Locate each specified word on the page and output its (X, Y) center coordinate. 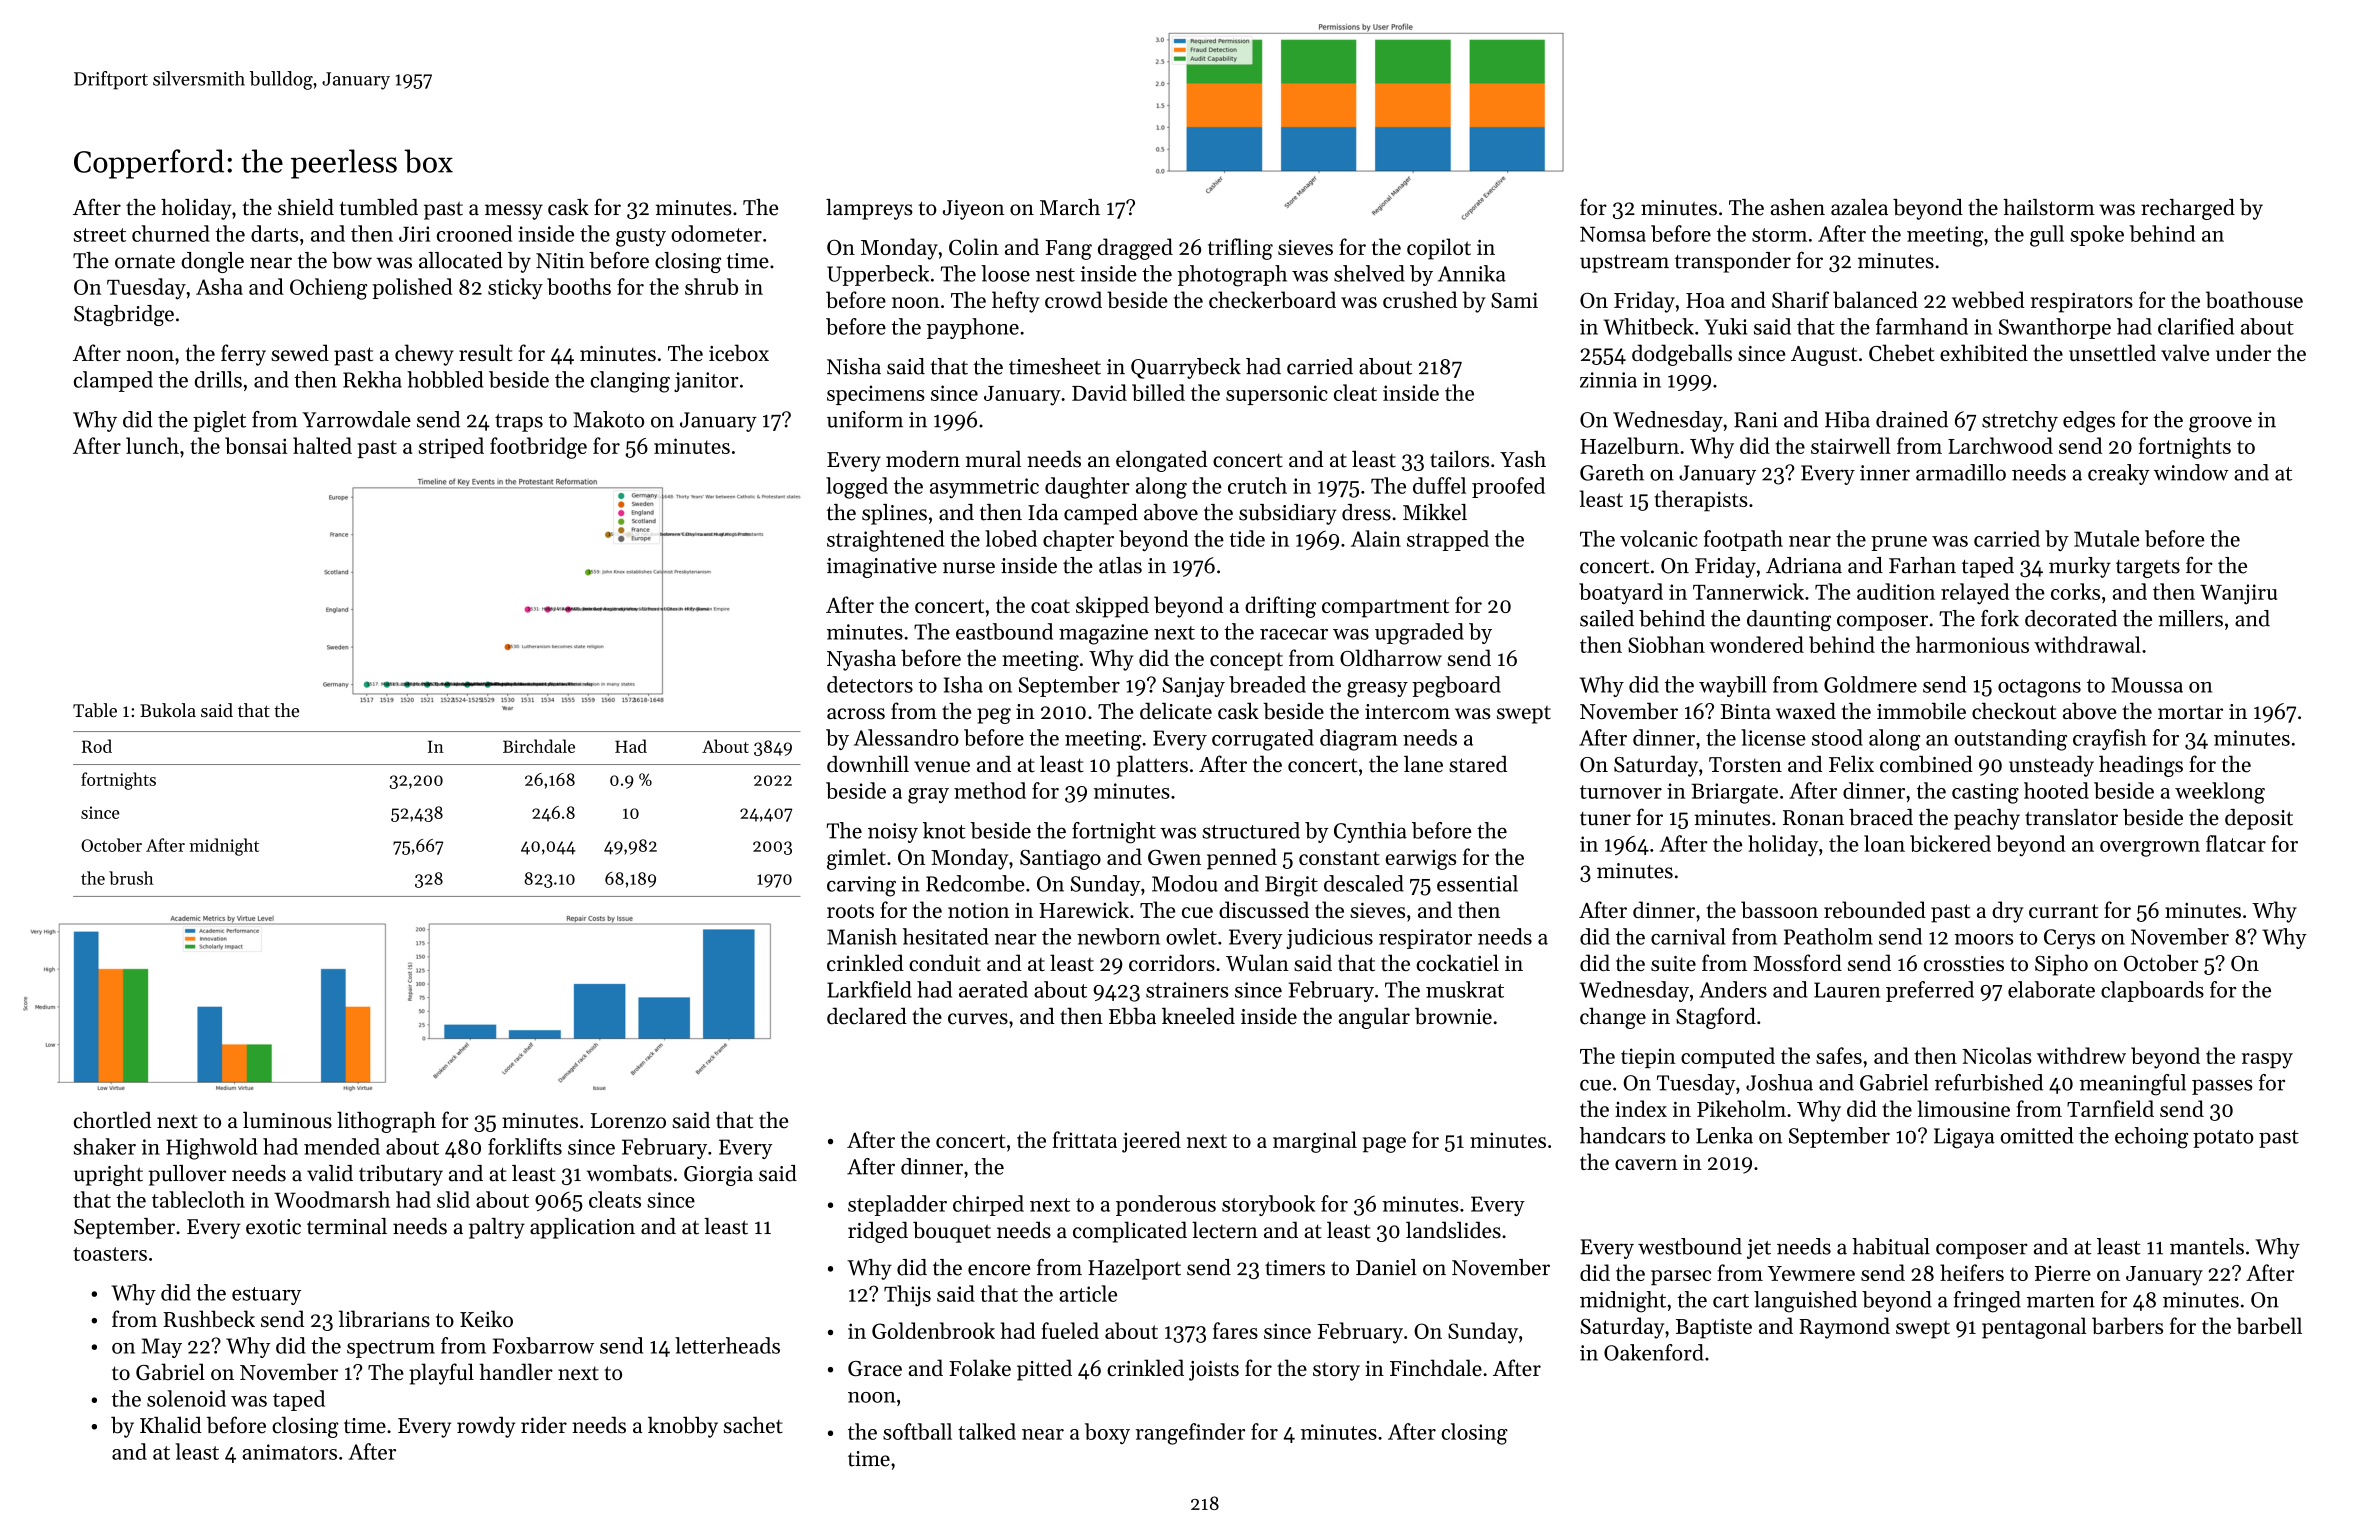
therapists (1701, 501)
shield (306, 207)
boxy (1107, 1433)
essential (1477, 883)
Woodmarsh (332, 1199)
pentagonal (2034, 1328)
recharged (2188, 209)
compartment (1385, 608)
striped (451, 447)
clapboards (2152, 991)
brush (131, 878)
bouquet (952, 1232)
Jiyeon (973, 210)
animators (289, 1452)
